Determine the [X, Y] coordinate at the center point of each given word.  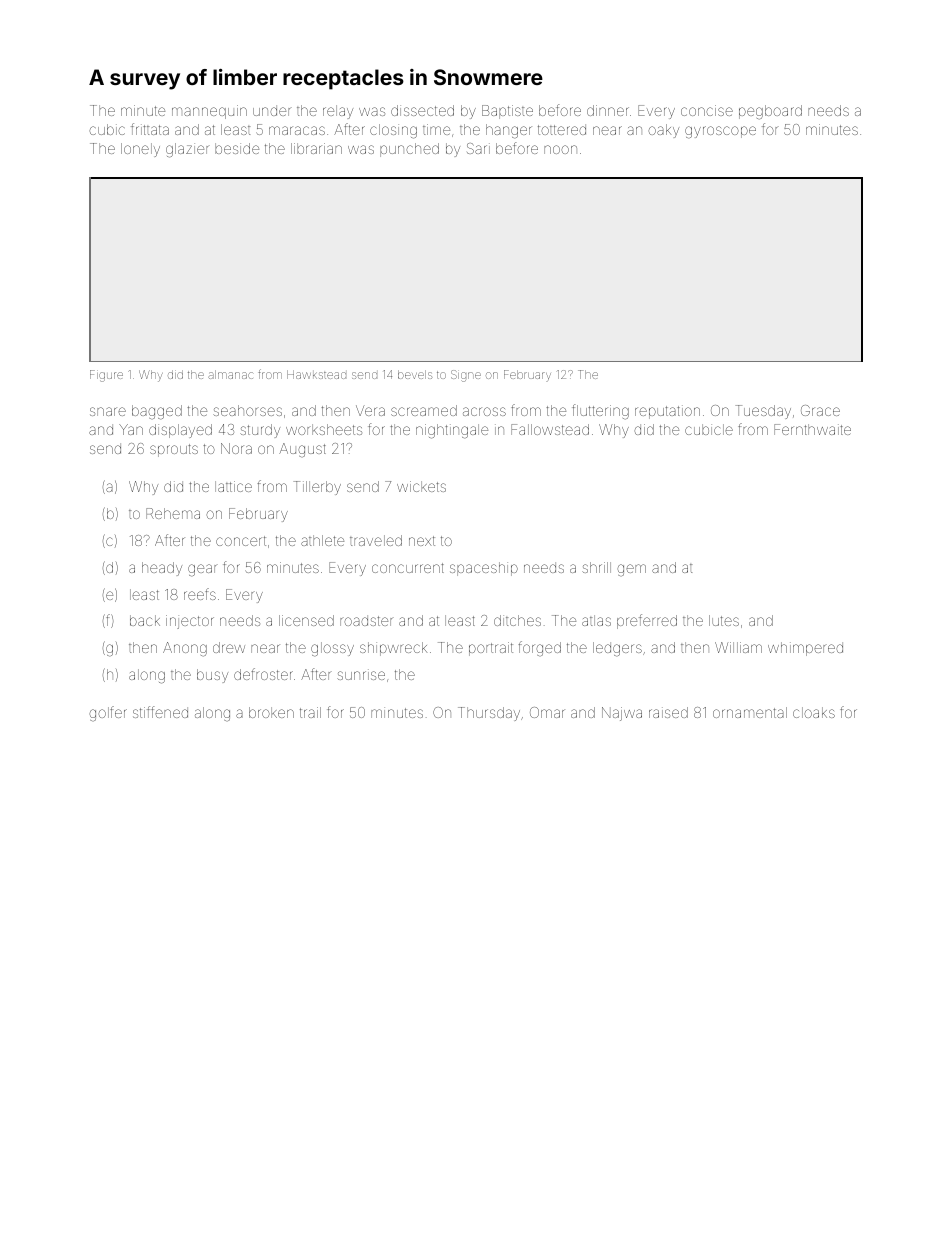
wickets [421, 486]
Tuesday [763, 412]
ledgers [617, 649]
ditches [517, 620]
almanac [230, 374]
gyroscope [720, 132]
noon [560, 149]
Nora [236, 448]
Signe [466, 376]
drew [229, 647]
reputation [667, 412]
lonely [140, 150]
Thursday [489, 714]
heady [162, 569]
